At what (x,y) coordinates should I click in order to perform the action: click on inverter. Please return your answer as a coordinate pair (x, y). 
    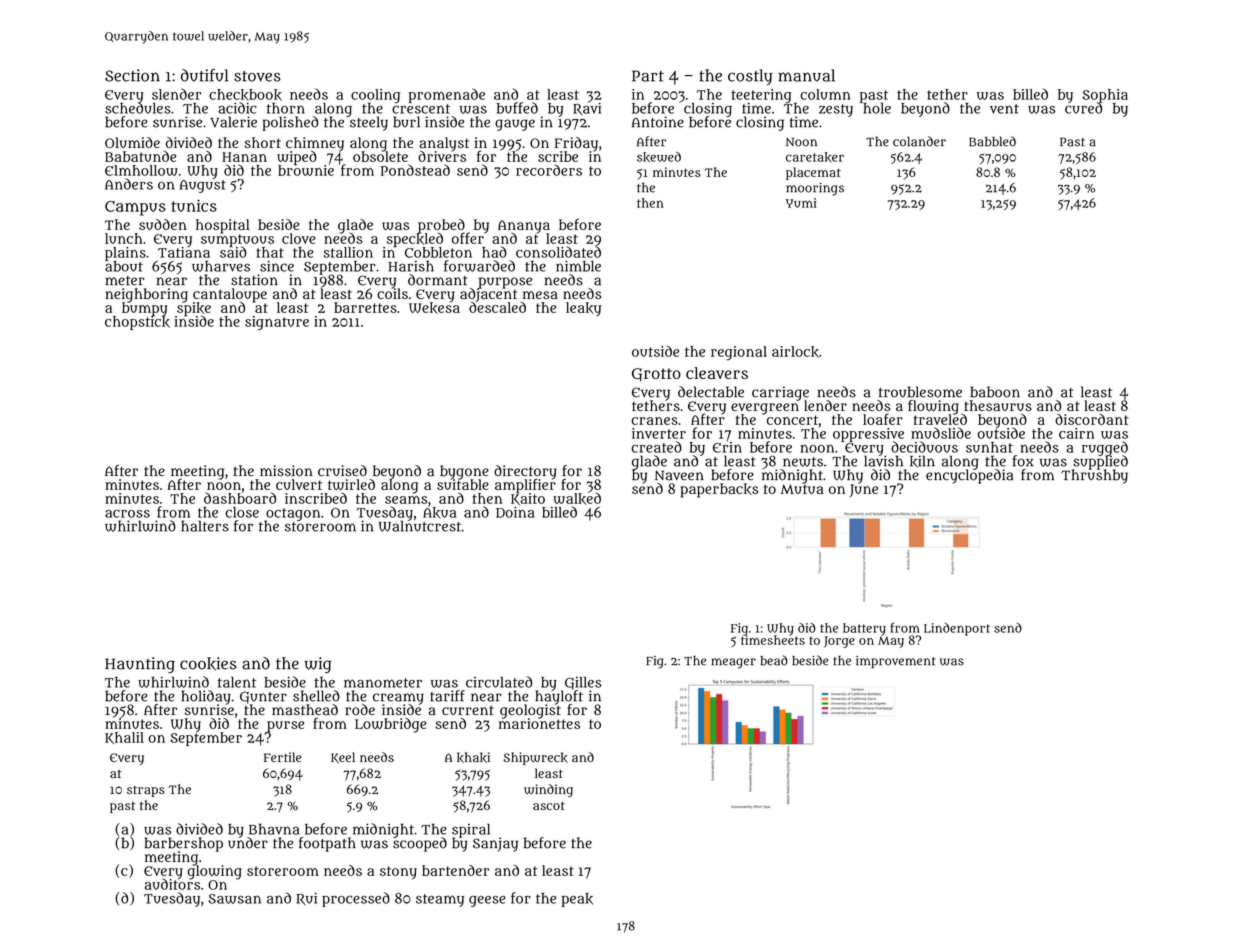
    Looking at the image, I should click on (659, 433).
